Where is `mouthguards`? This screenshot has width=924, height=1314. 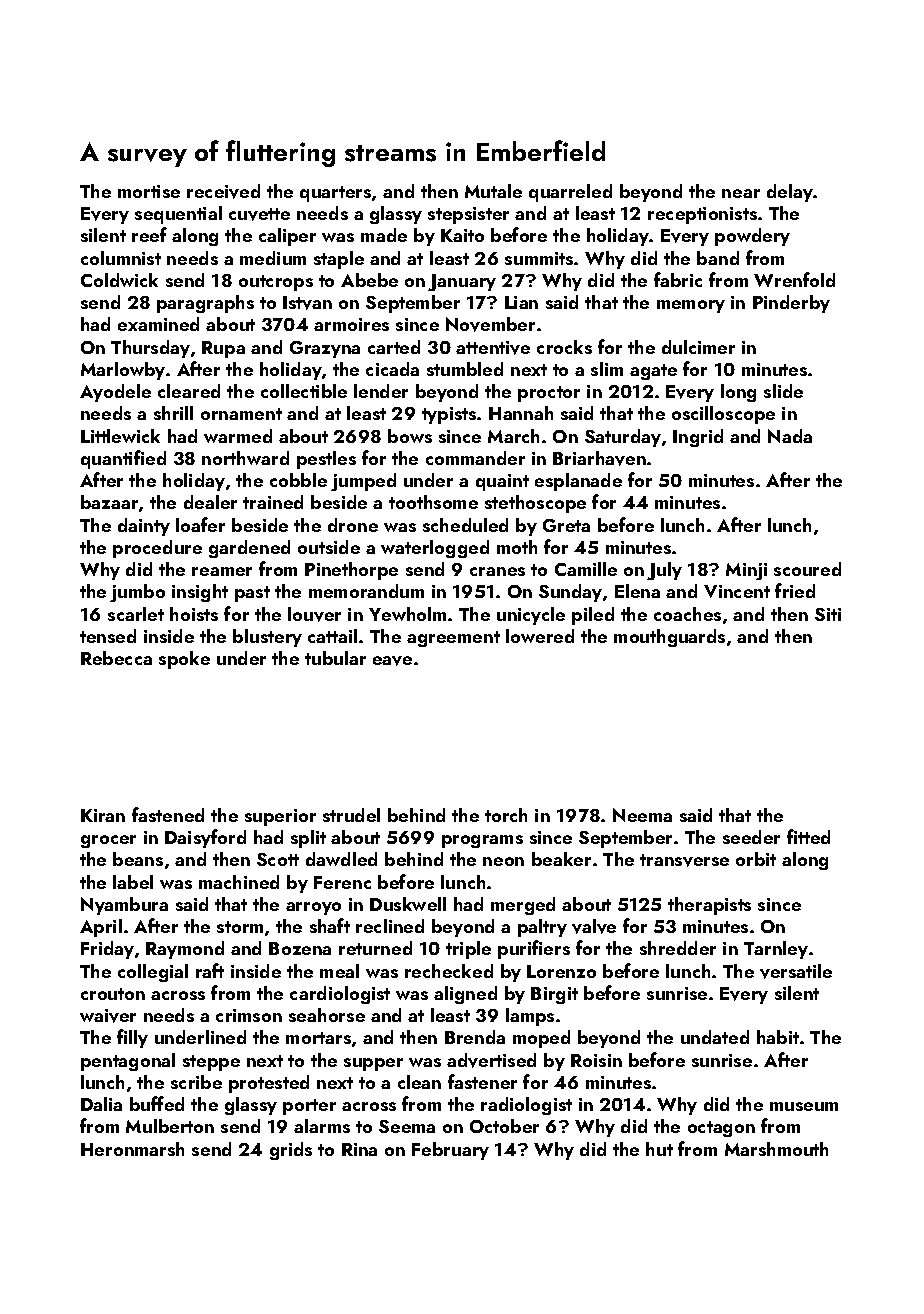
mouthguards is located at coordinates (669, 638).
